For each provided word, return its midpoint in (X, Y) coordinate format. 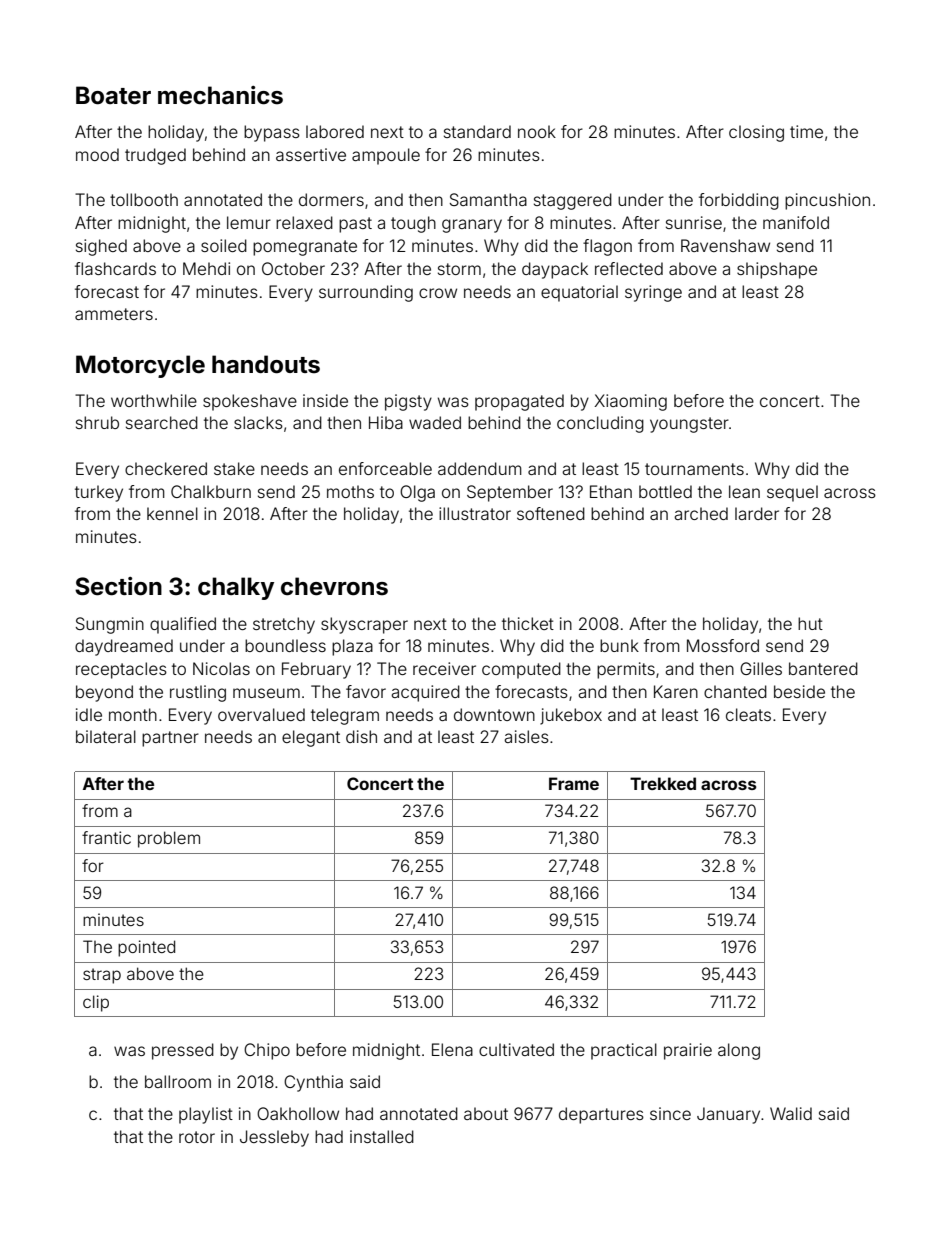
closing (756, 133)
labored (335, 131)
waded (435, 422)
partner (170, 739)
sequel (792, 493)
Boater (113, 95)
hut (810, 623)
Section (118, 586)
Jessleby (274, 1138)
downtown (494, 714)
